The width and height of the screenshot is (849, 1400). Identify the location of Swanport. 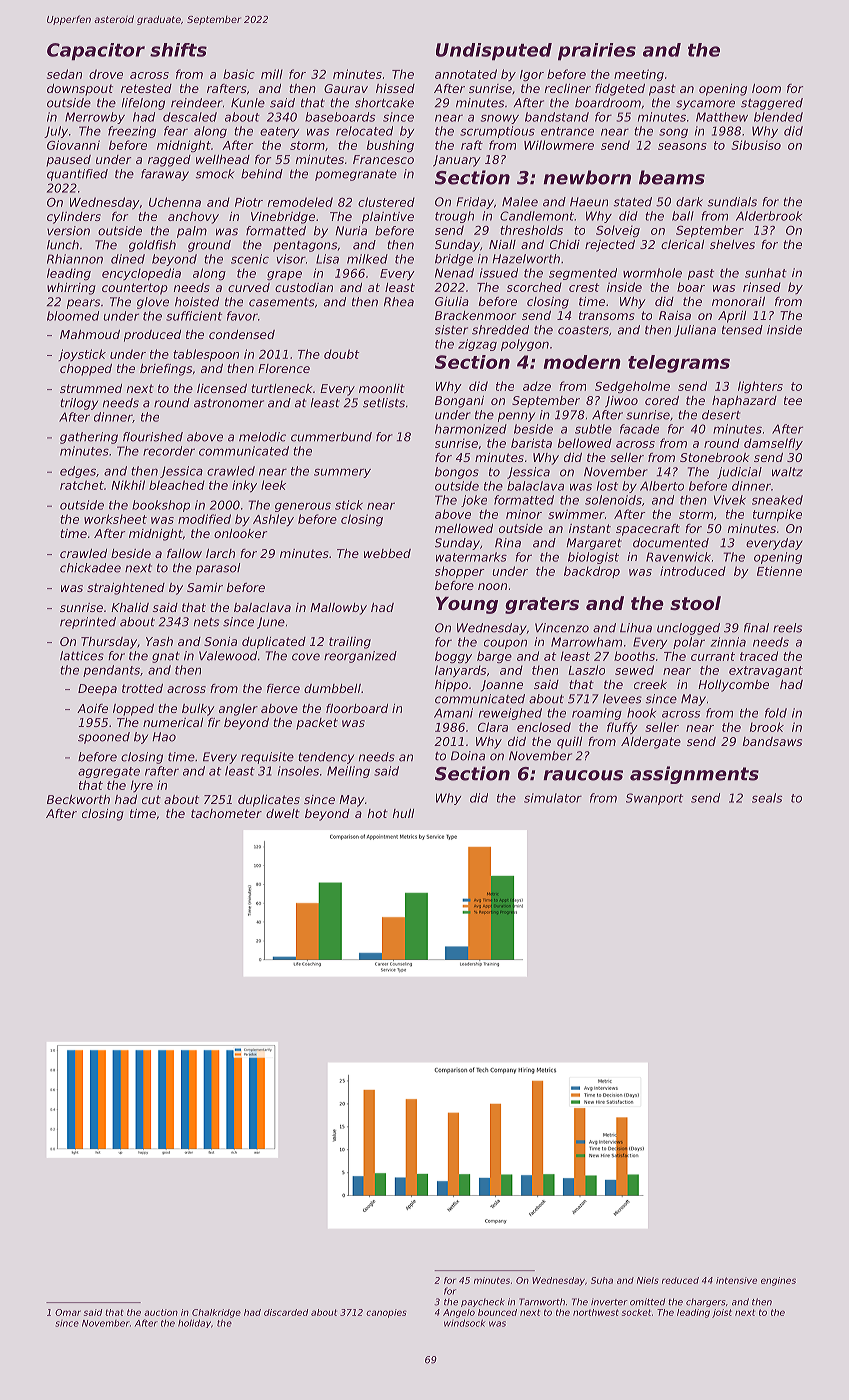
(654, 799).
